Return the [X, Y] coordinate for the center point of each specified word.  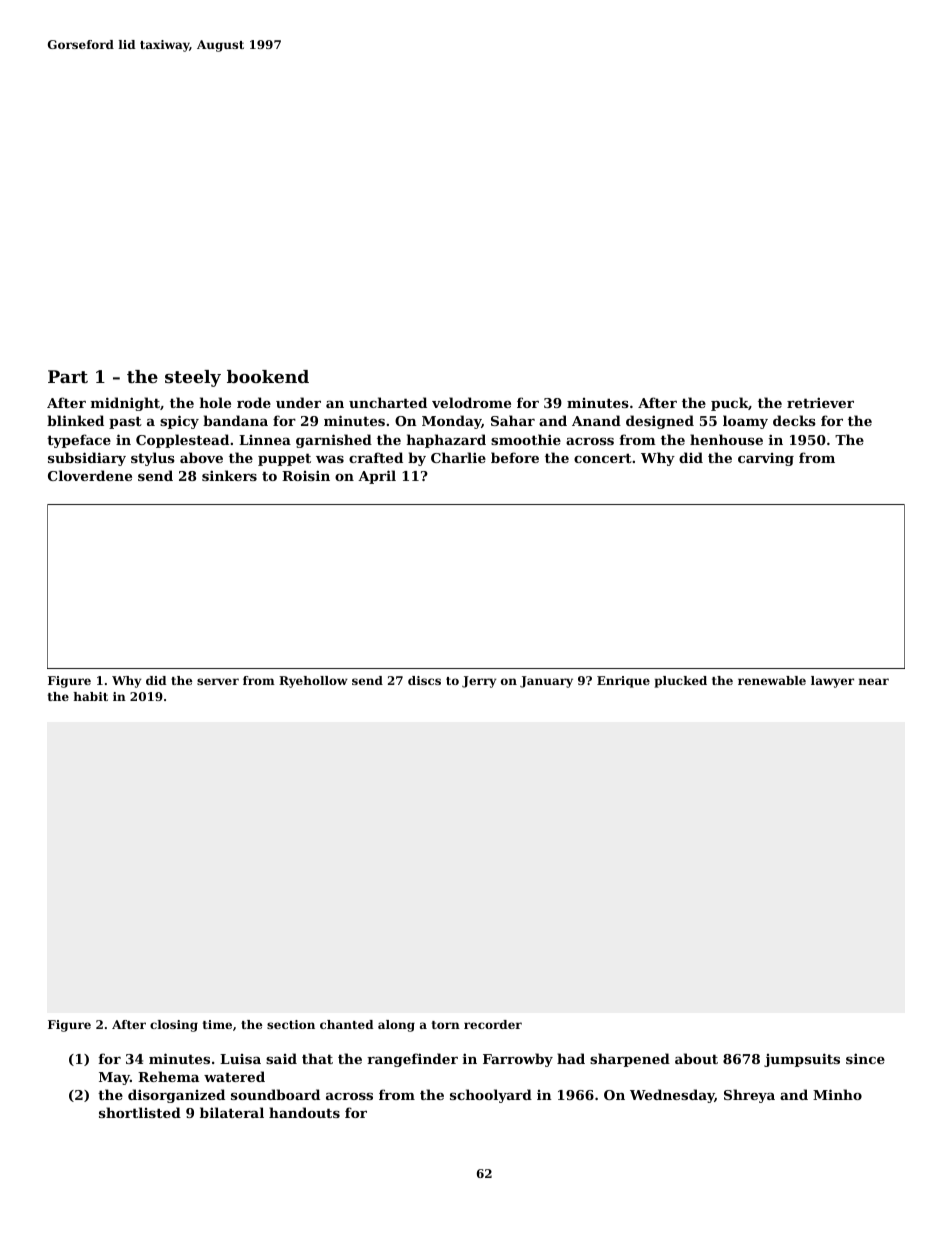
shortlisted [140, 1112]
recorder [493, 1024]
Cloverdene [90, 475]
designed [660, 422]
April [377, 477]
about [696, 1058]
